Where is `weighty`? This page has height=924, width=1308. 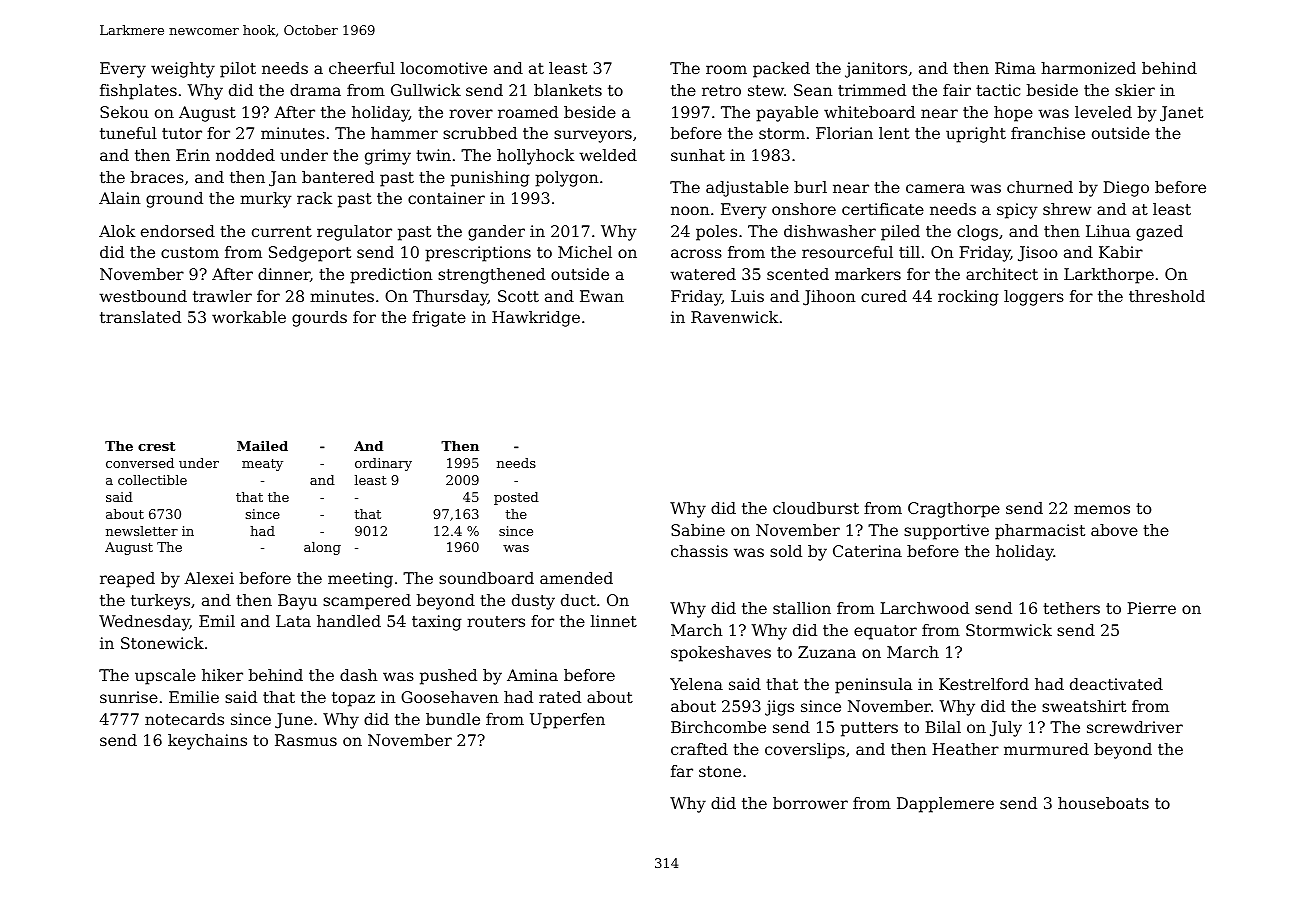 weighty is located at coordinates (183, 70).
